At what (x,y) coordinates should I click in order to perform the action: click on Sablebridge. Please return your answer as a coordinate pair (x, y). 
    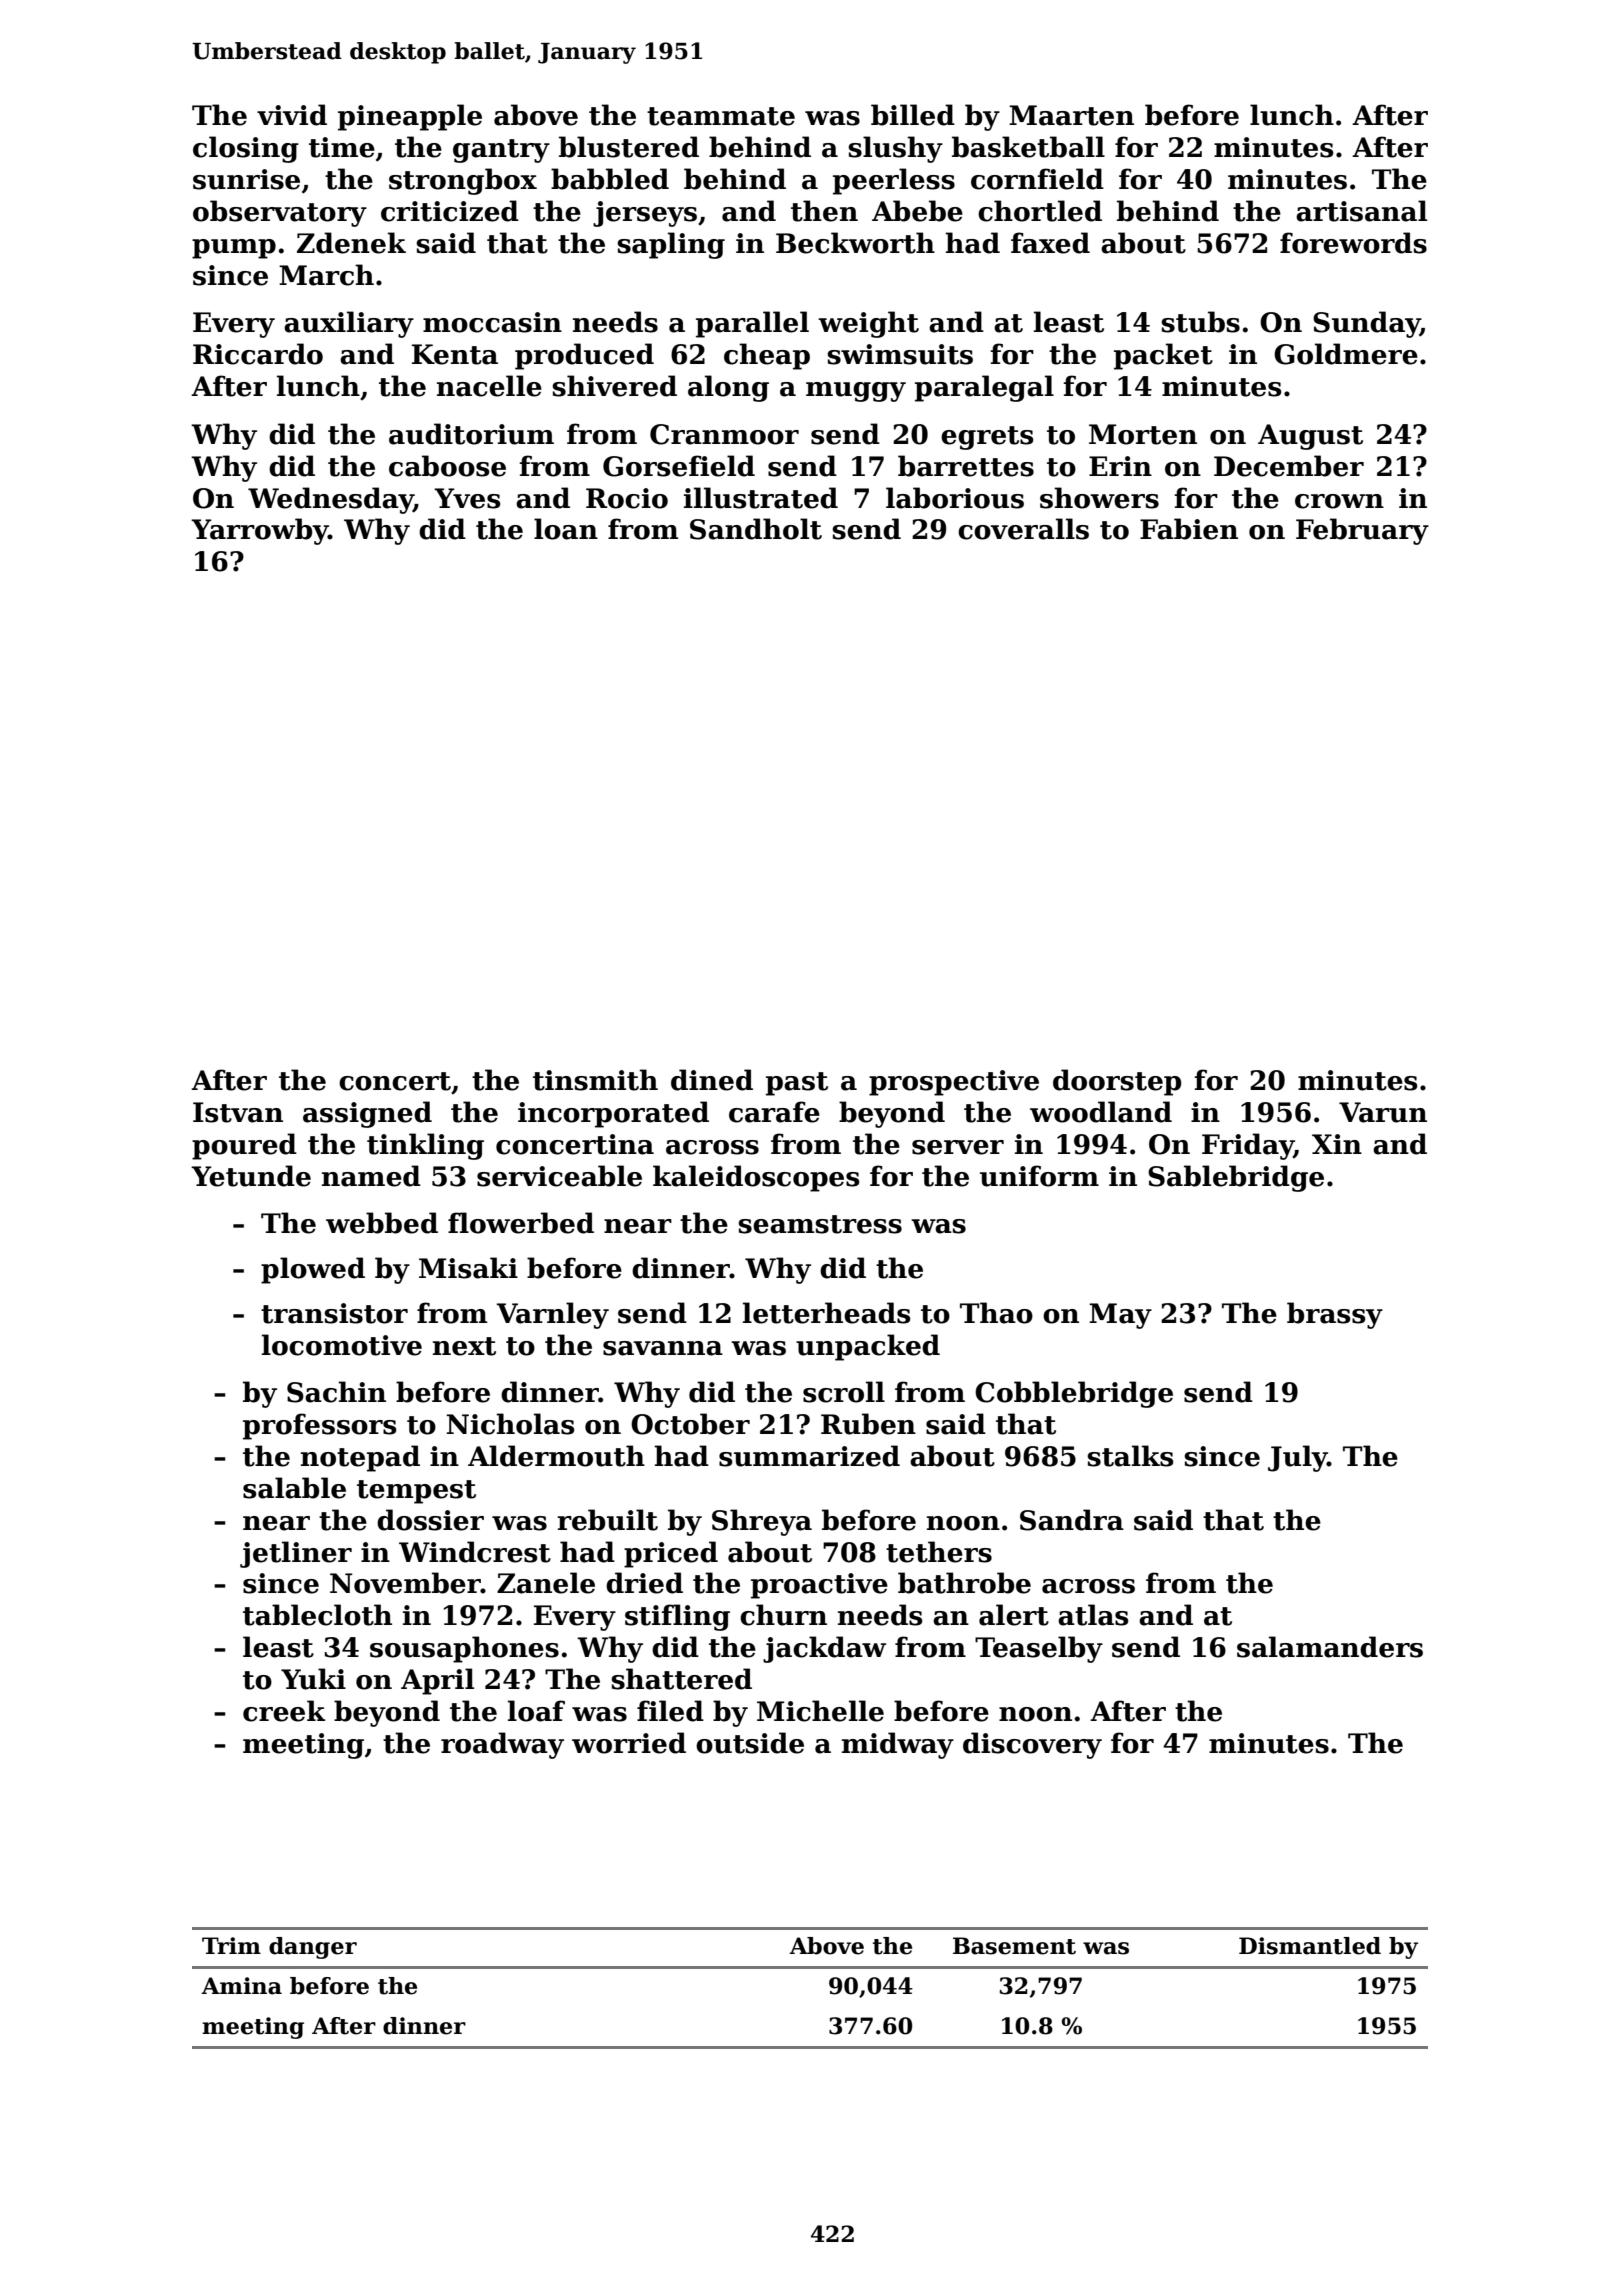
    Looking at the image, I should click on (1236, 1178).
